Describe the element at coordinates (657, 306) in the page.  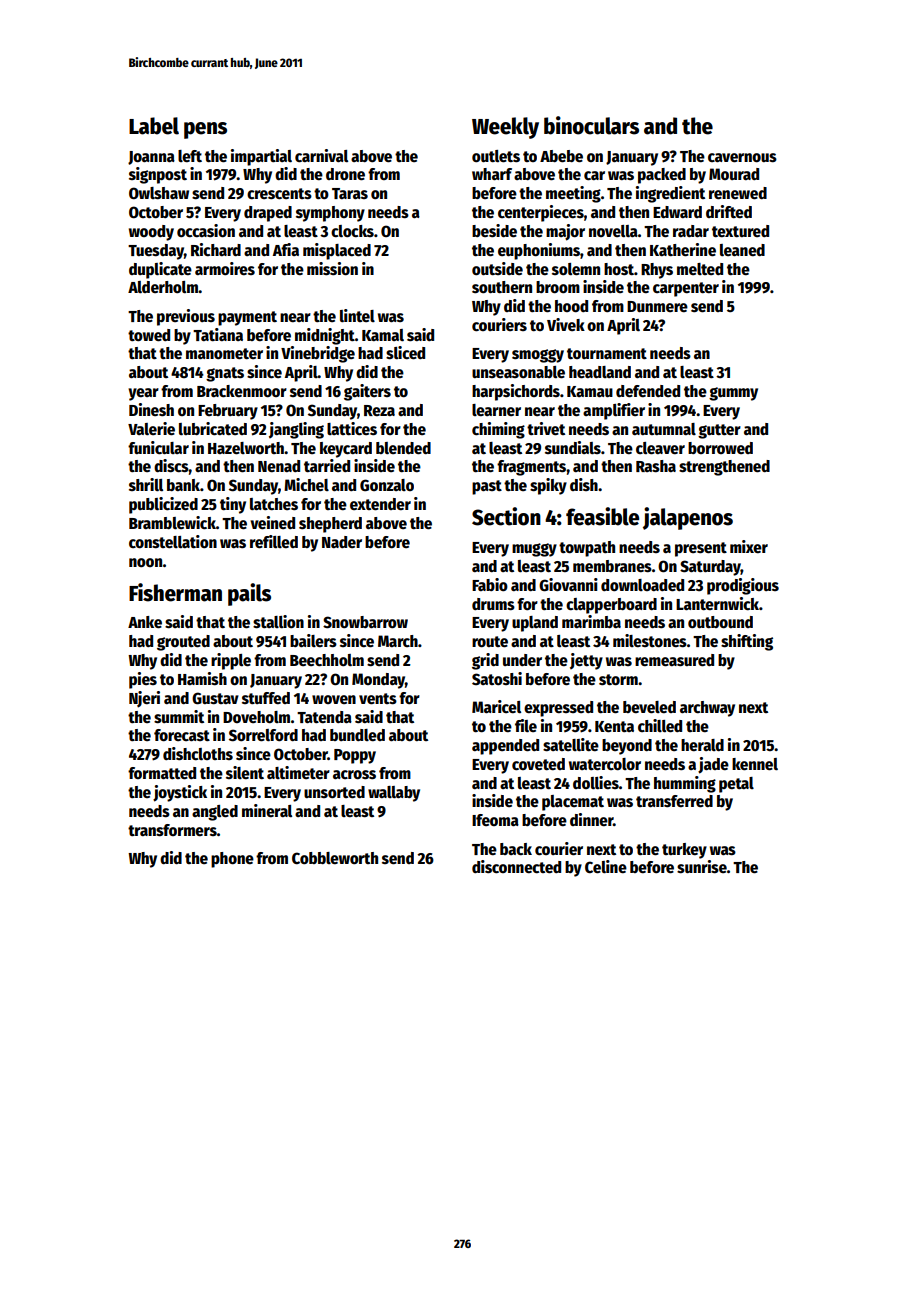
I see `Dunmere` at that location.
